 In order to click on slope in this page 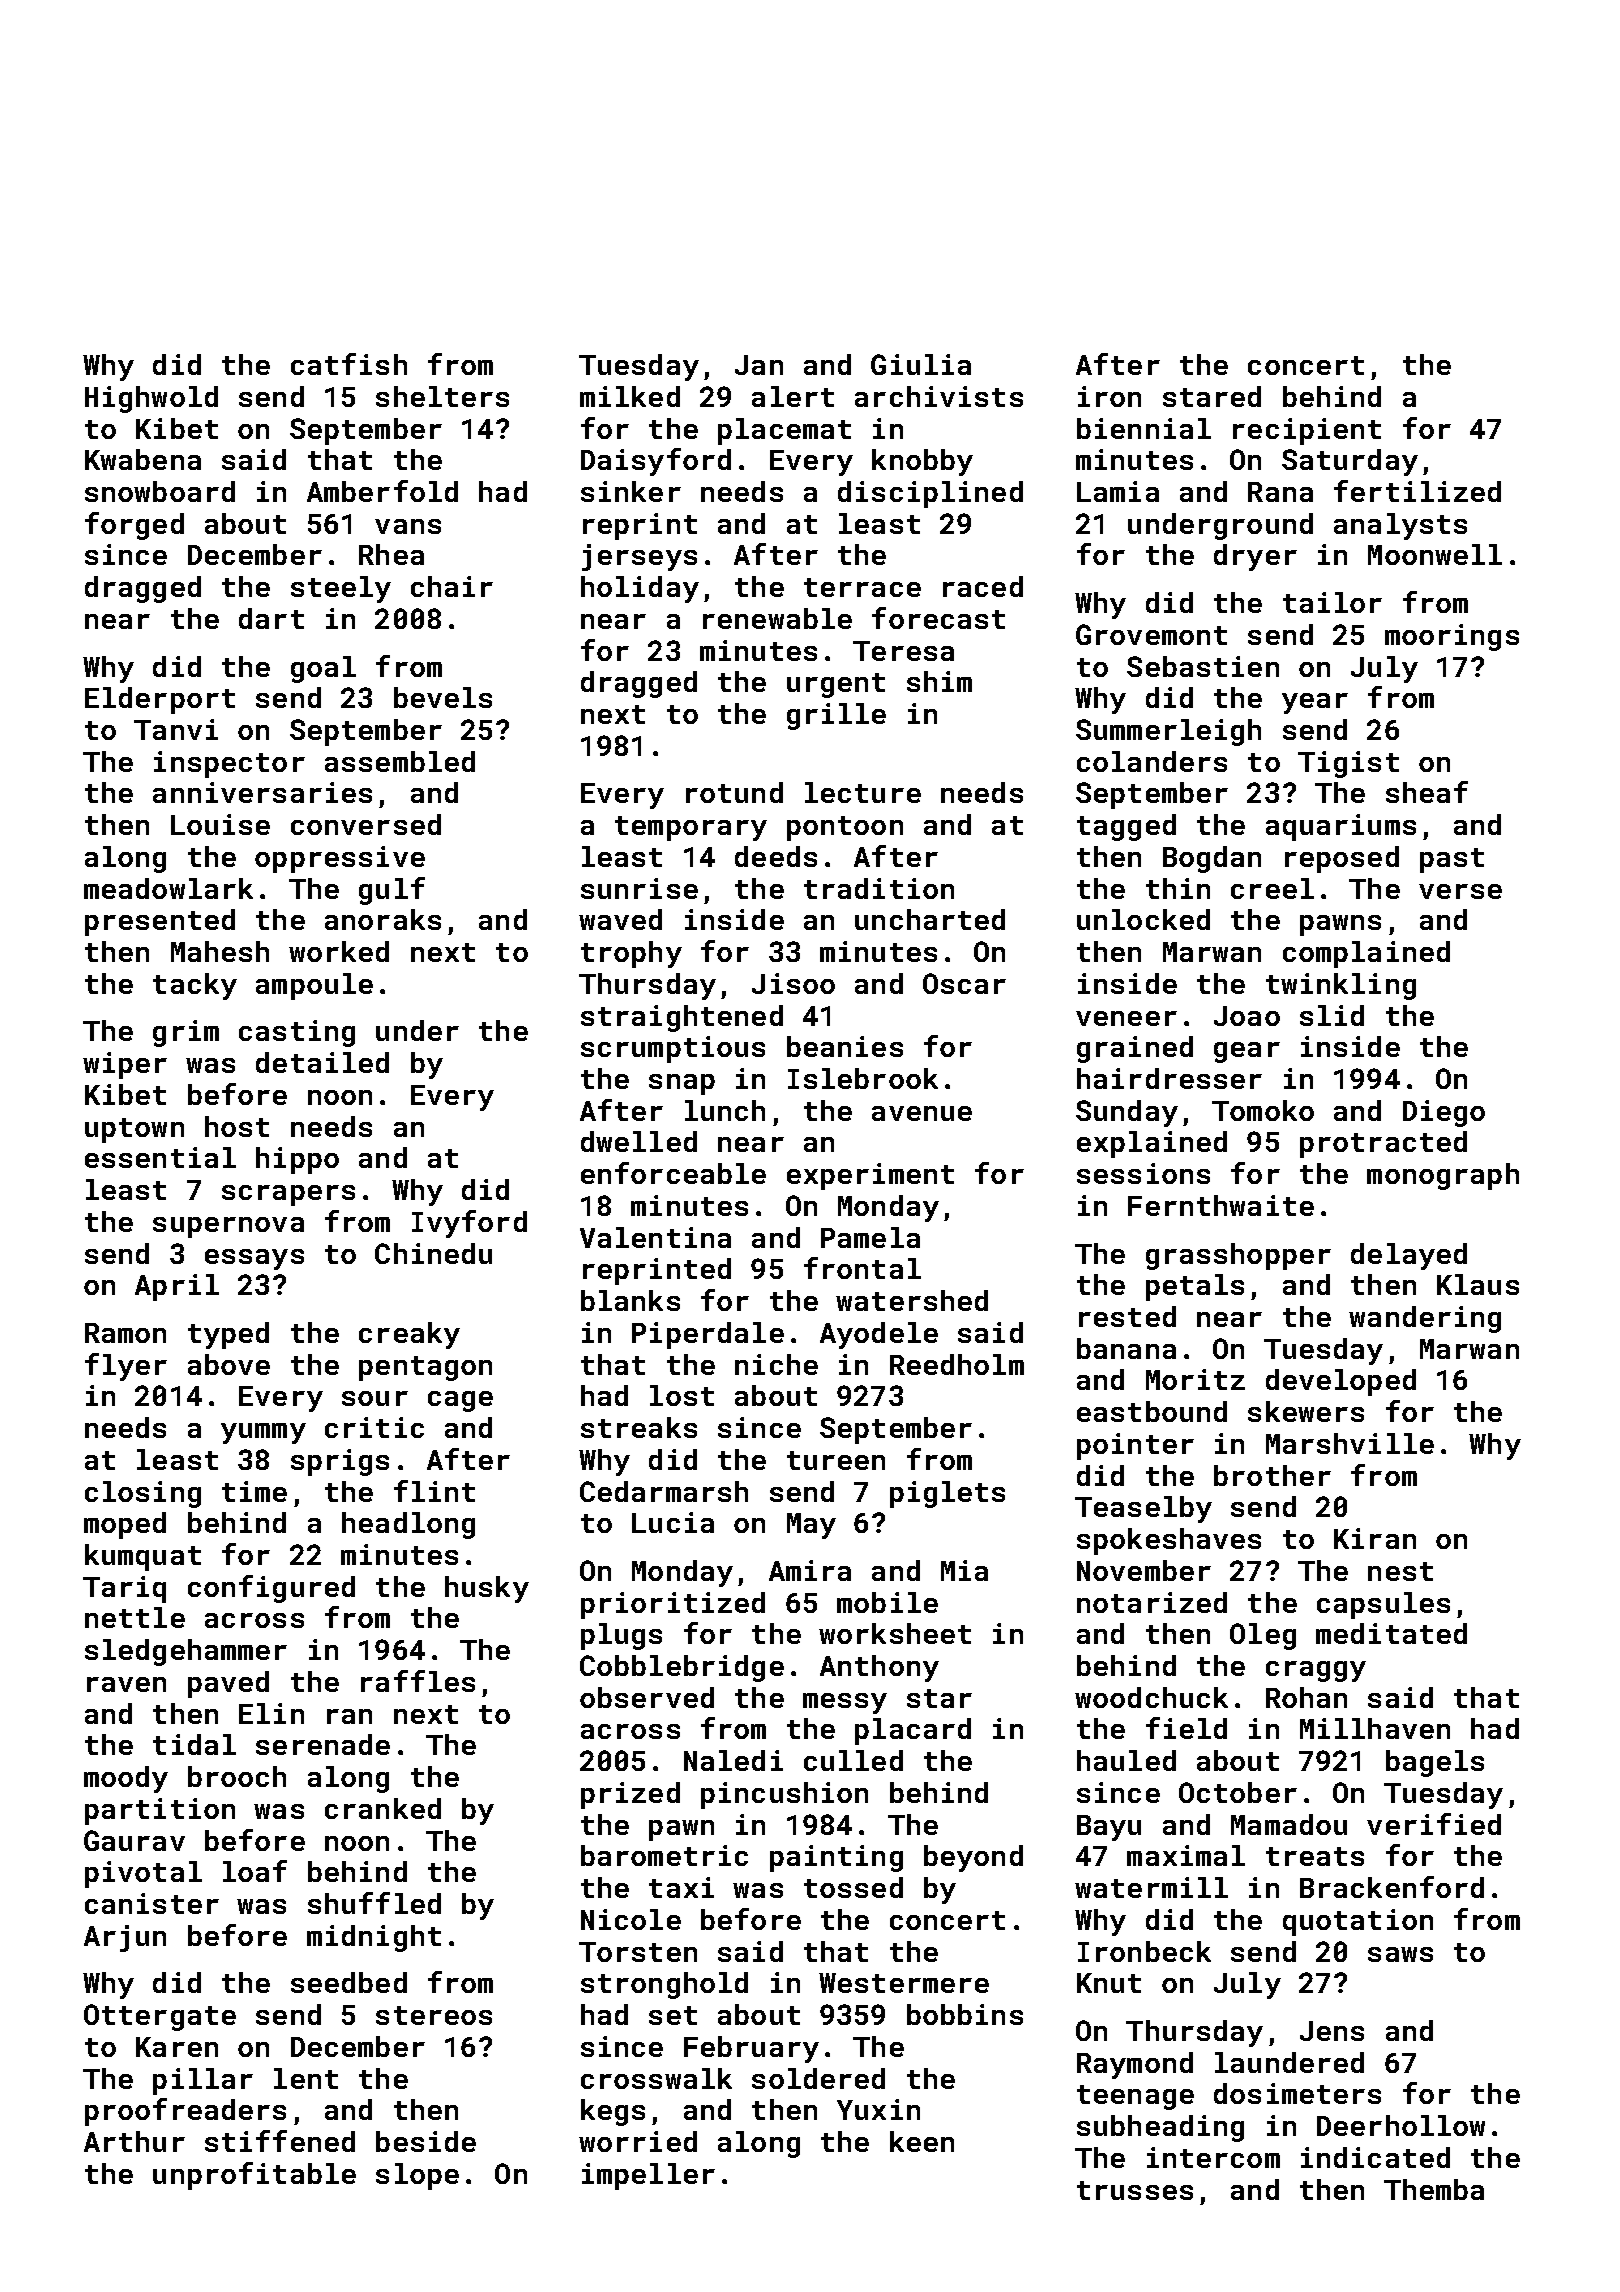, I will do `click(417, 2176)`.
